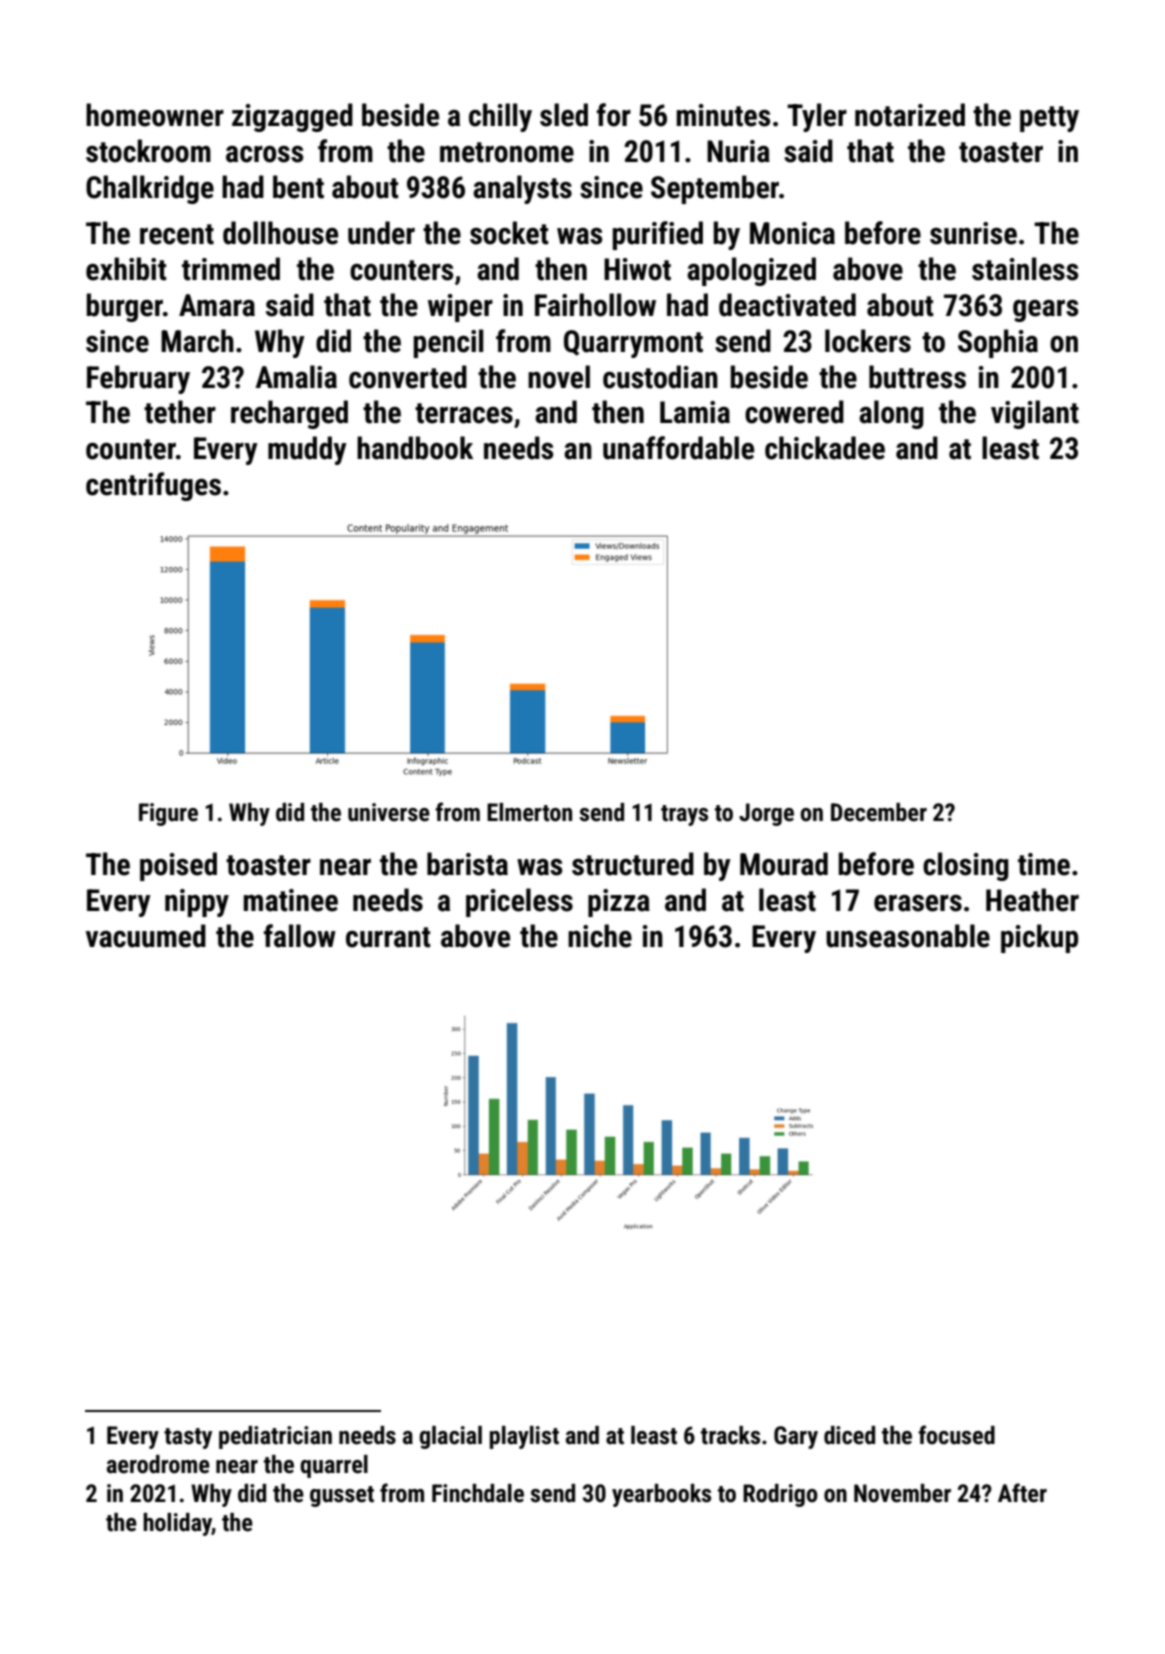 This image has width=1165, height=1654. I want to click on recent, so click(177, 234).
